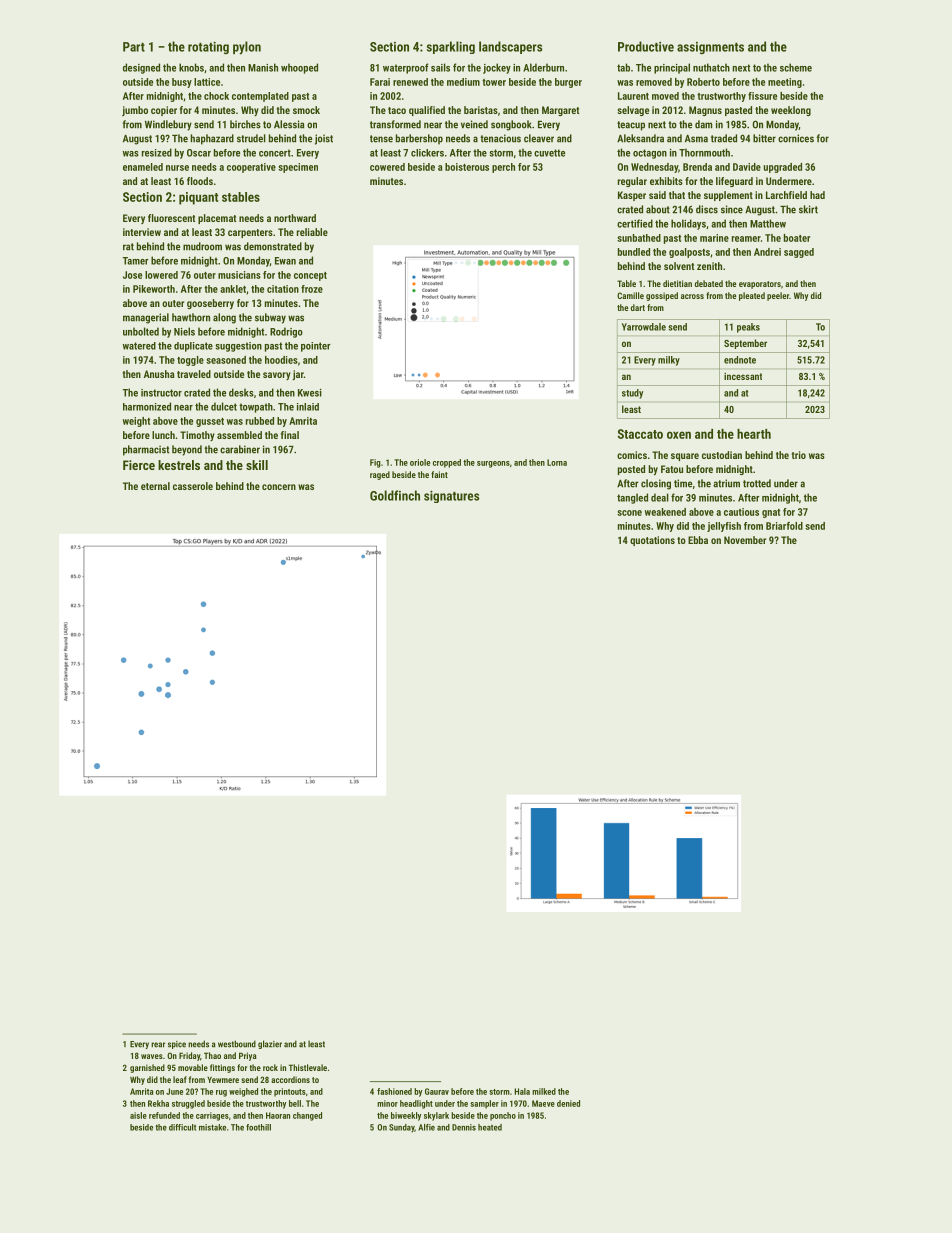 The height and width of the screenshot is (1233, 952). Describe the element at coordinates (138, 1115) in the screenshot. I see `aisle` at that location.
